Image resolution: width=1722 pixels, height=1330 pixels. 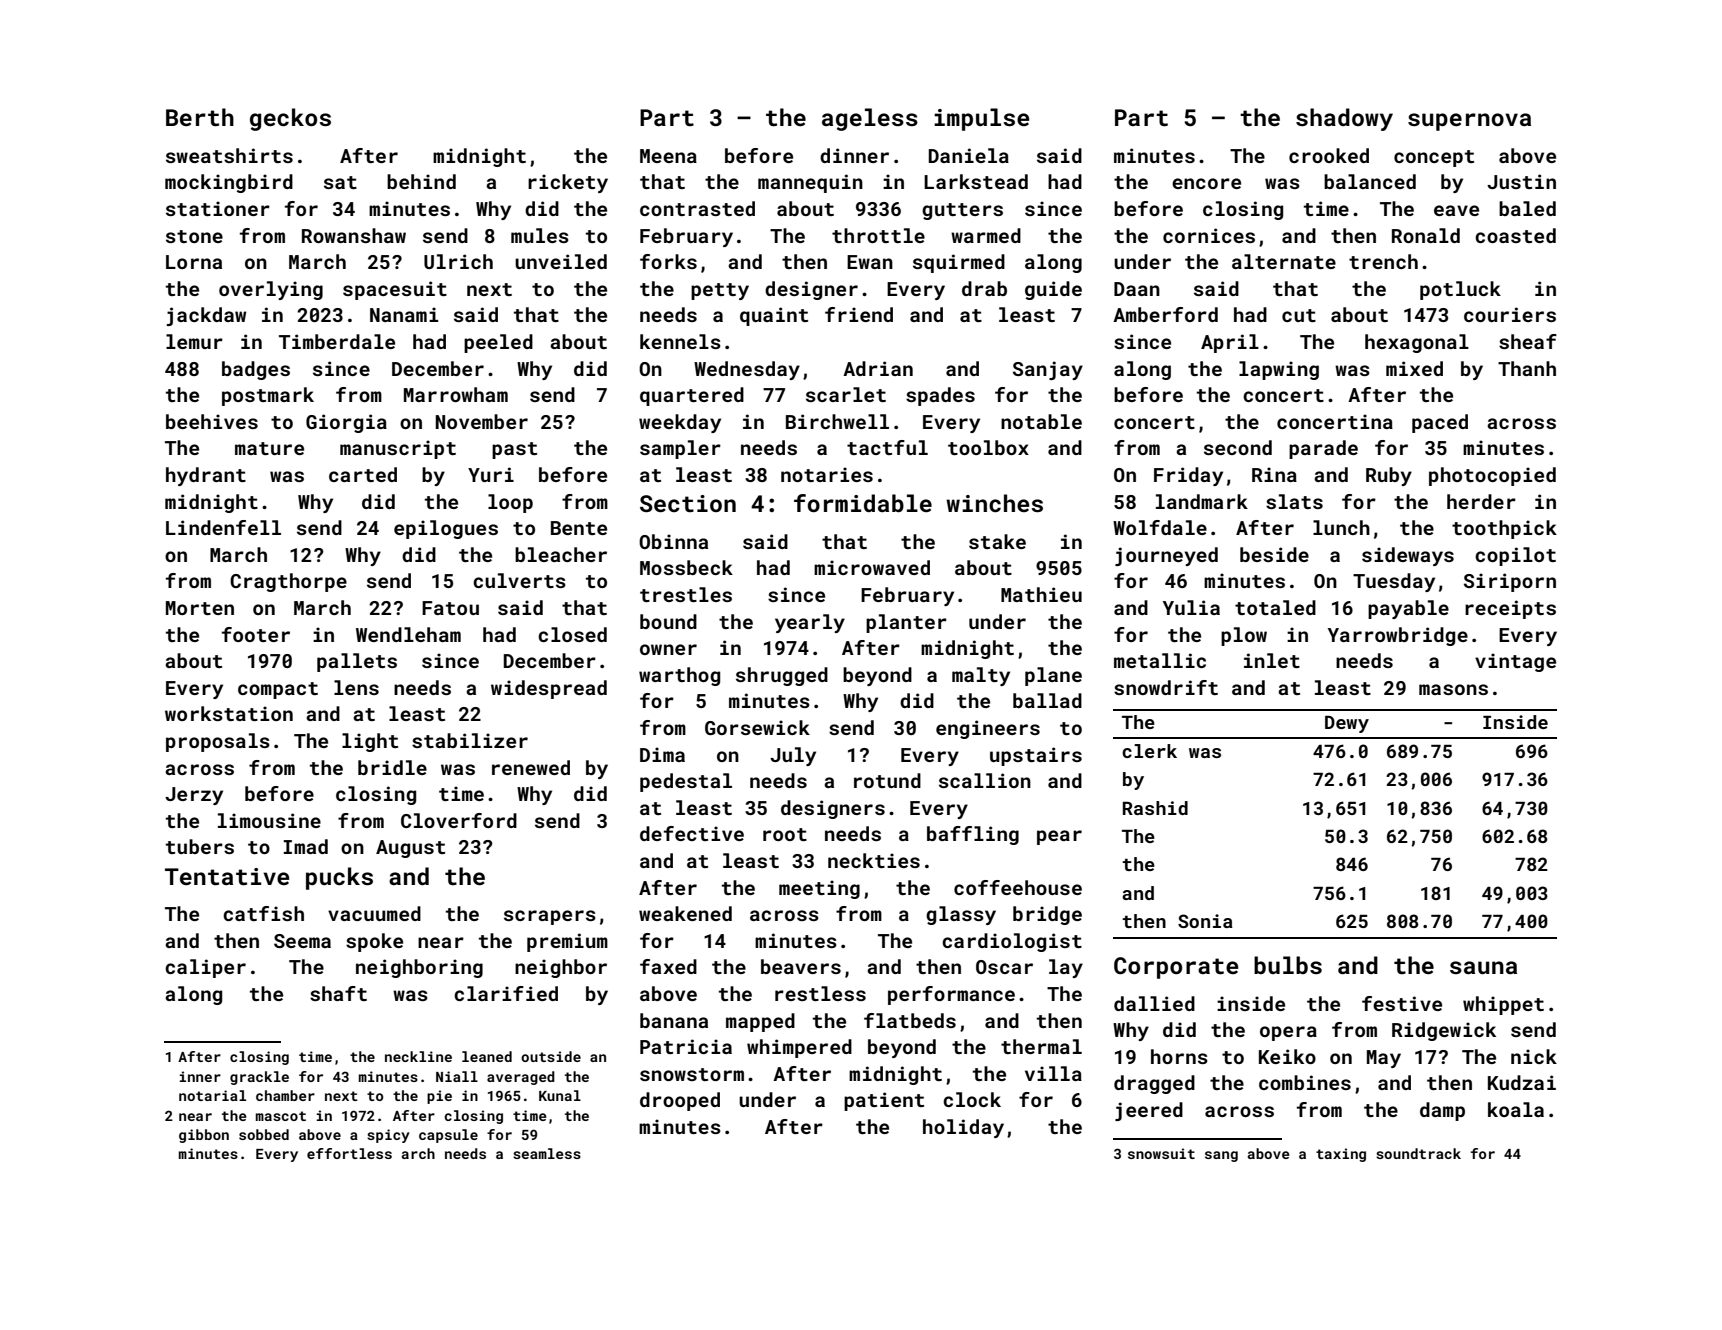 What do you see at coordinates (194, 796) in the image?
I see `Jerzy` at bounding box center [194, 796].
